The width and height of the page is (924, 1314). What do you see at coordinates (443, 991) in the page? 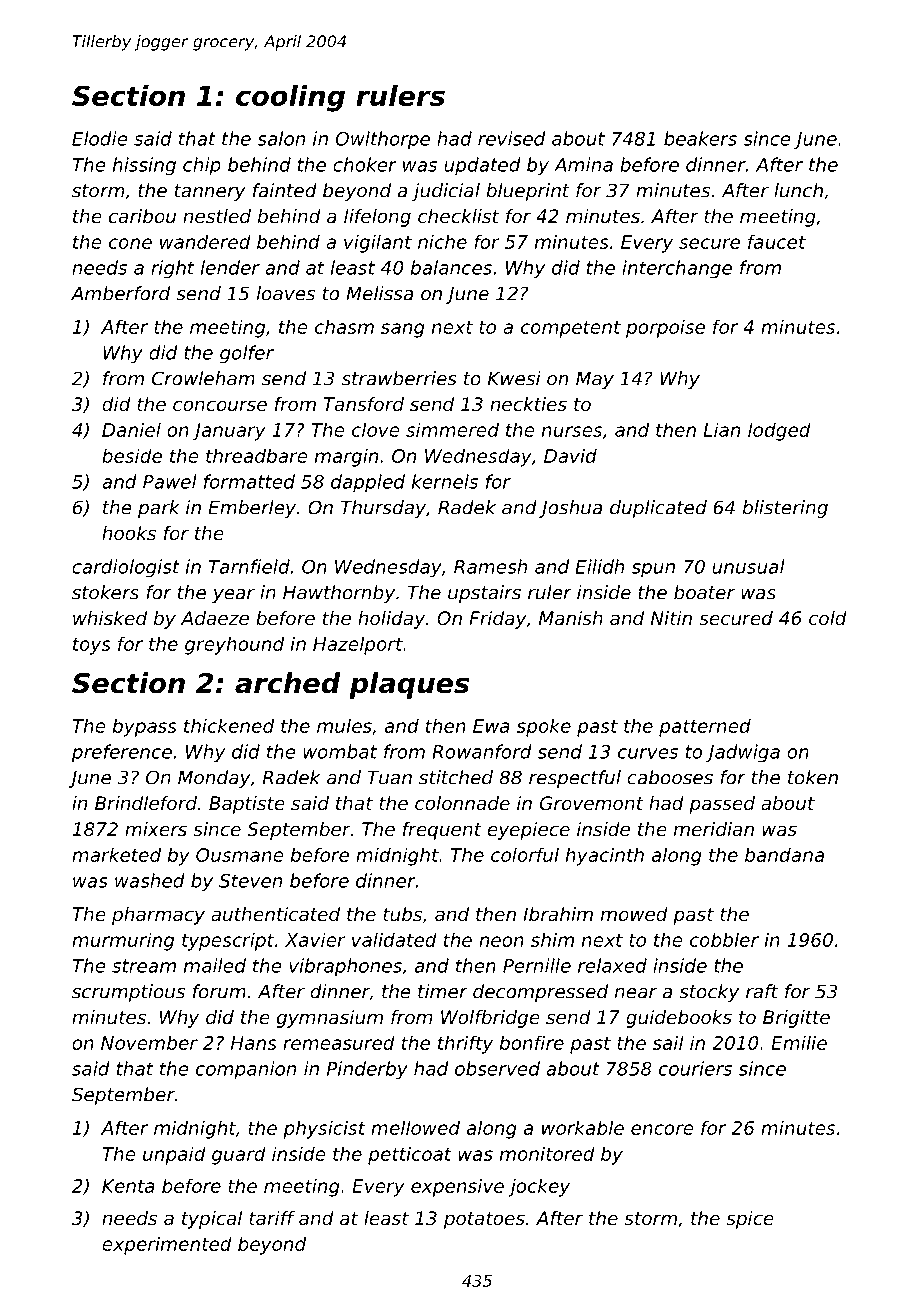
I see `timer` at bounding box center [443, 991].
